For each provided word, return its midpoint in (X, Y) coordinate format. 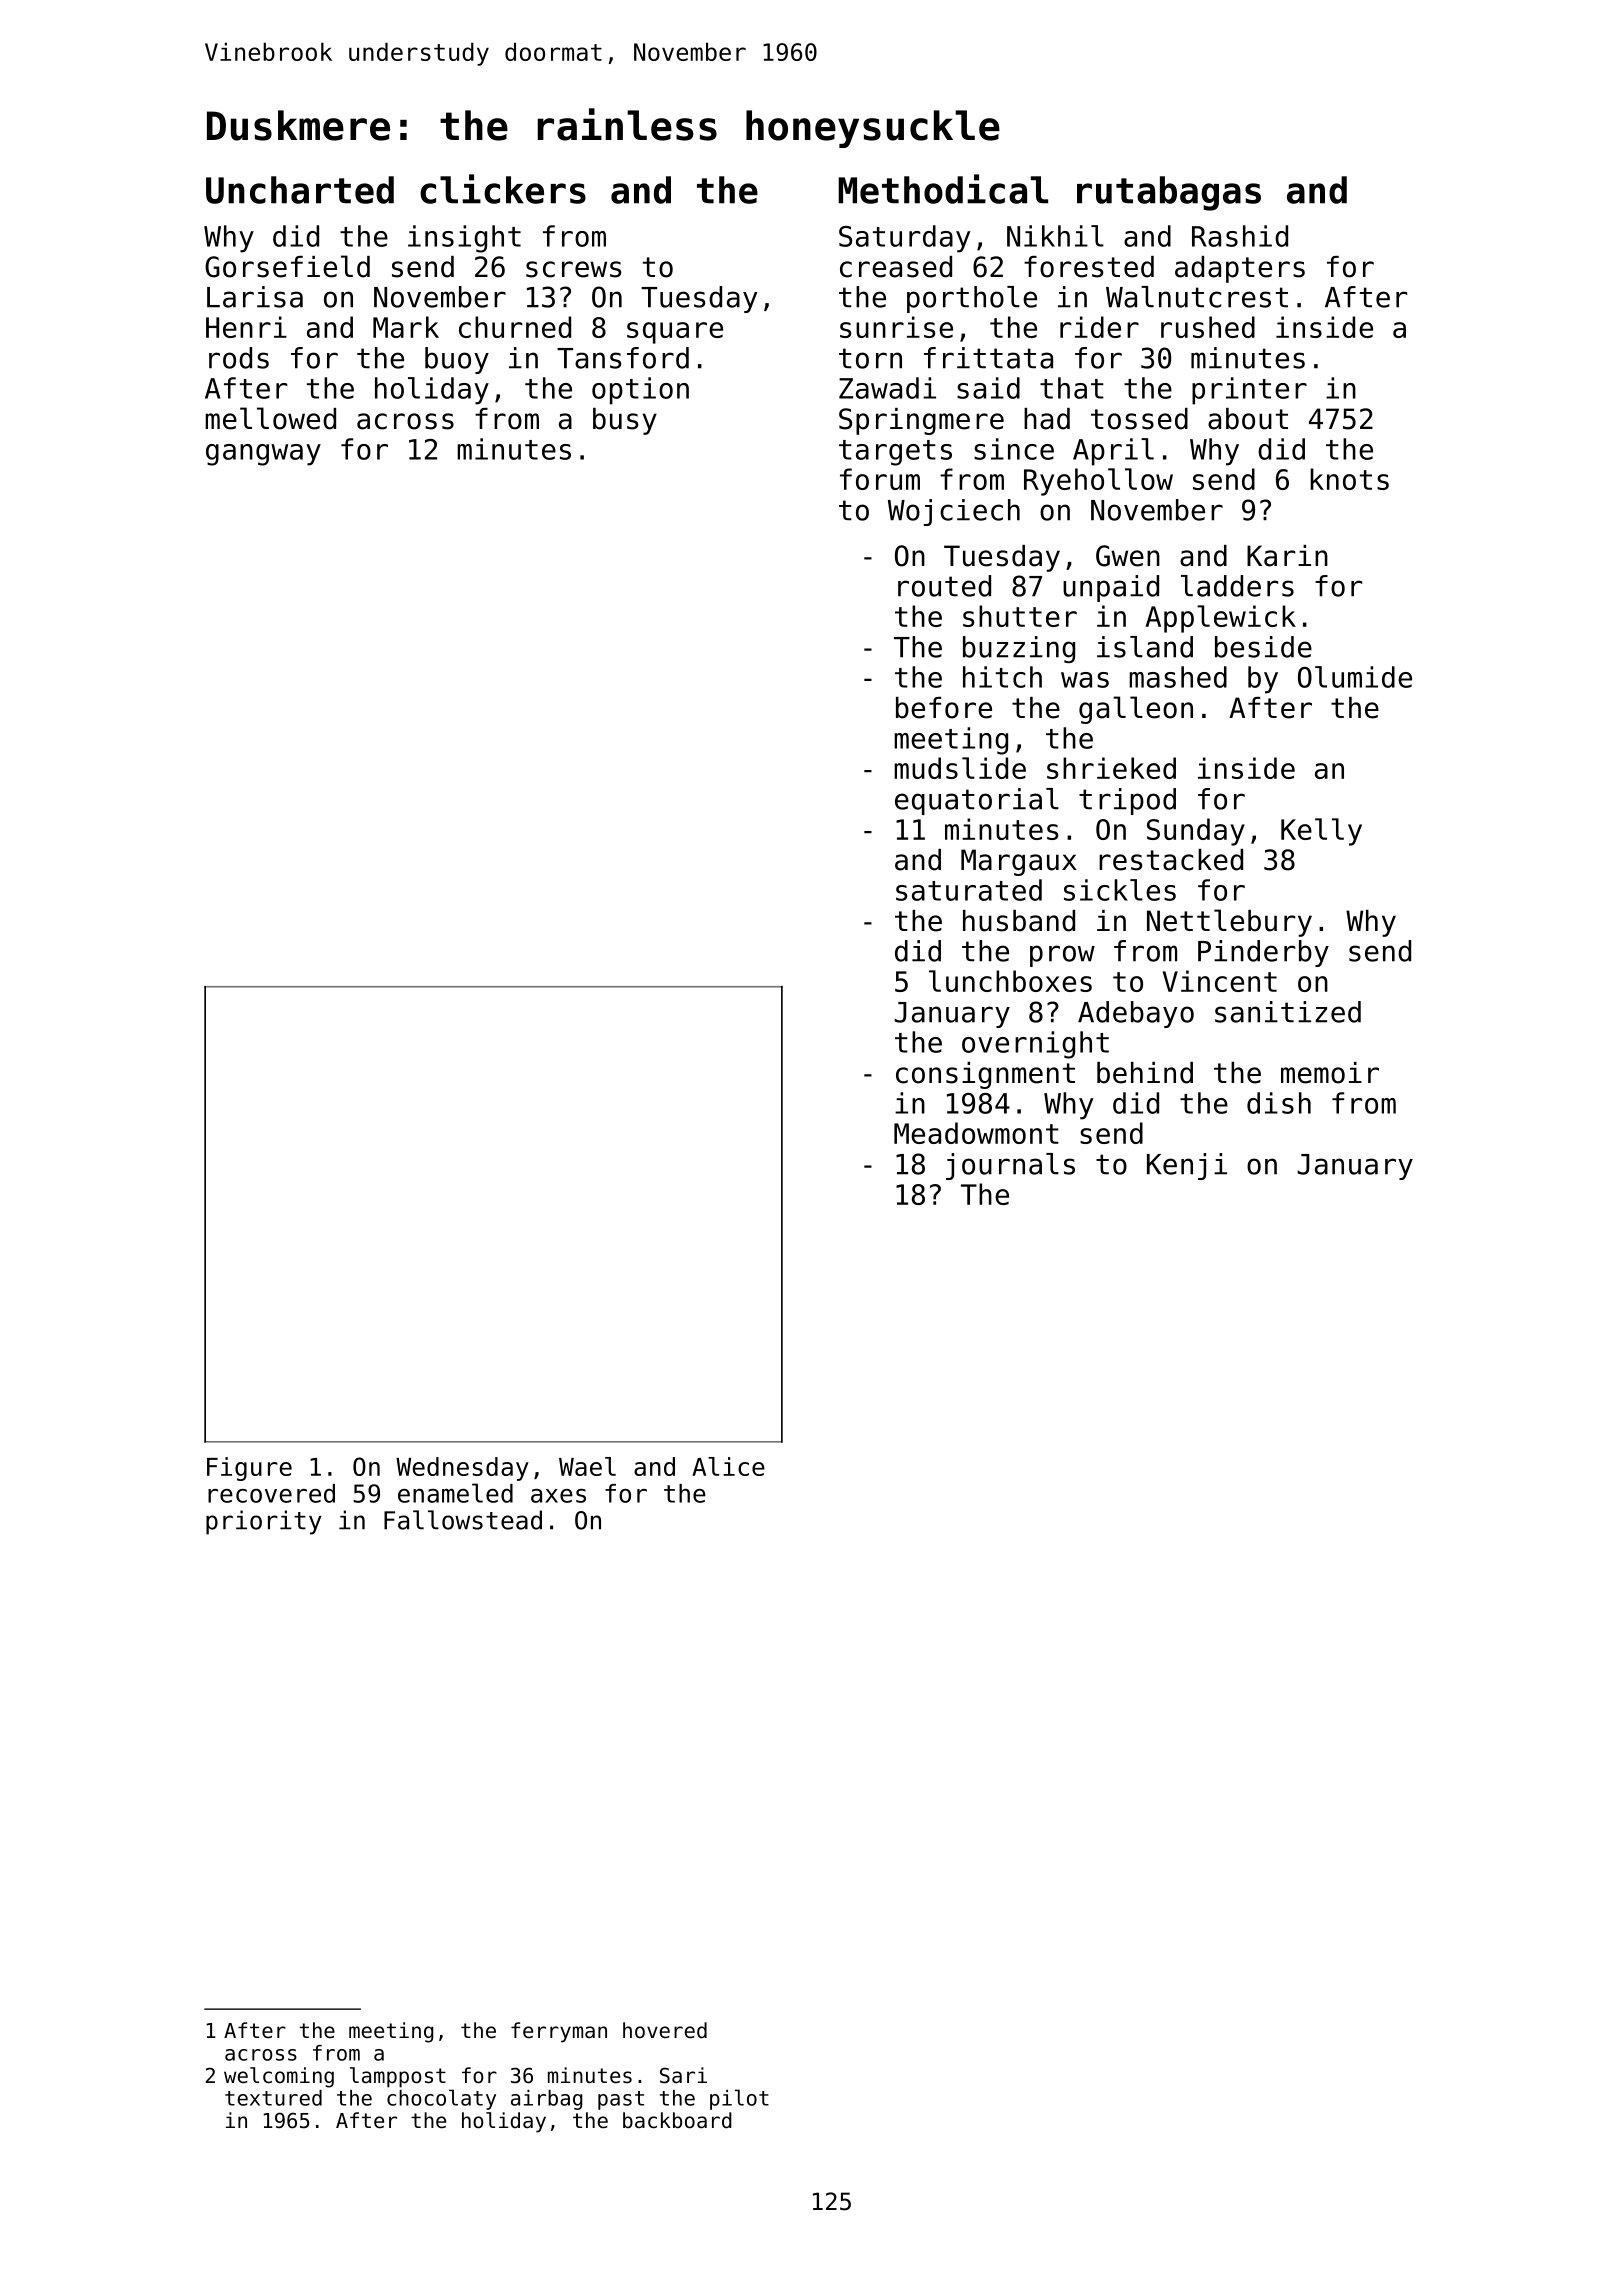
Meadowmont (976, 1133)
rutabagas (1169, 193)
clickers (503, 189)
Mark (406, 327)
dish (1279, 1103)
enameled (455, 1493)
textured (273, 2098)
